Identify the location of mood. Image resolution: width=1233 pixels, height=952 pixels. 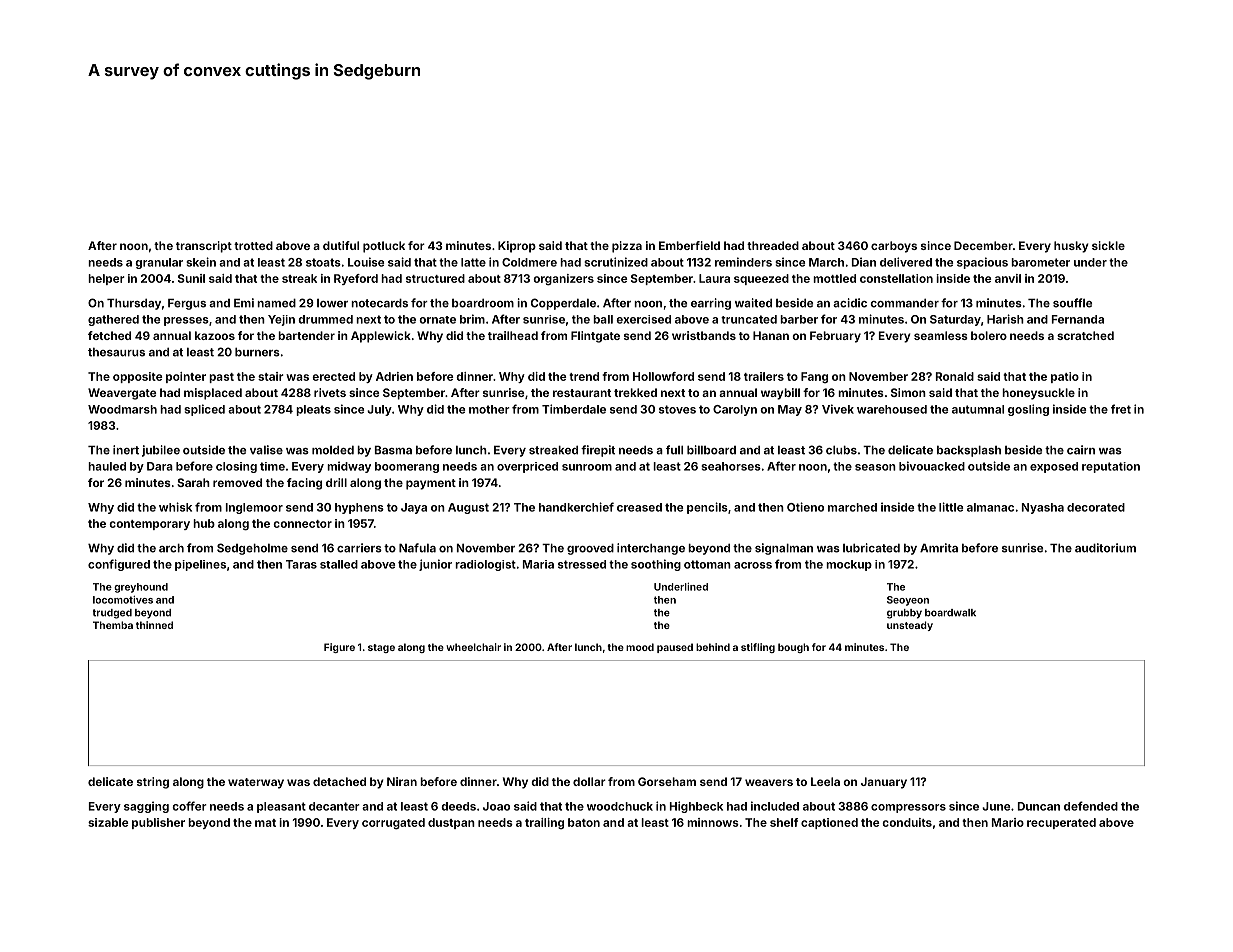
(640, 647).
